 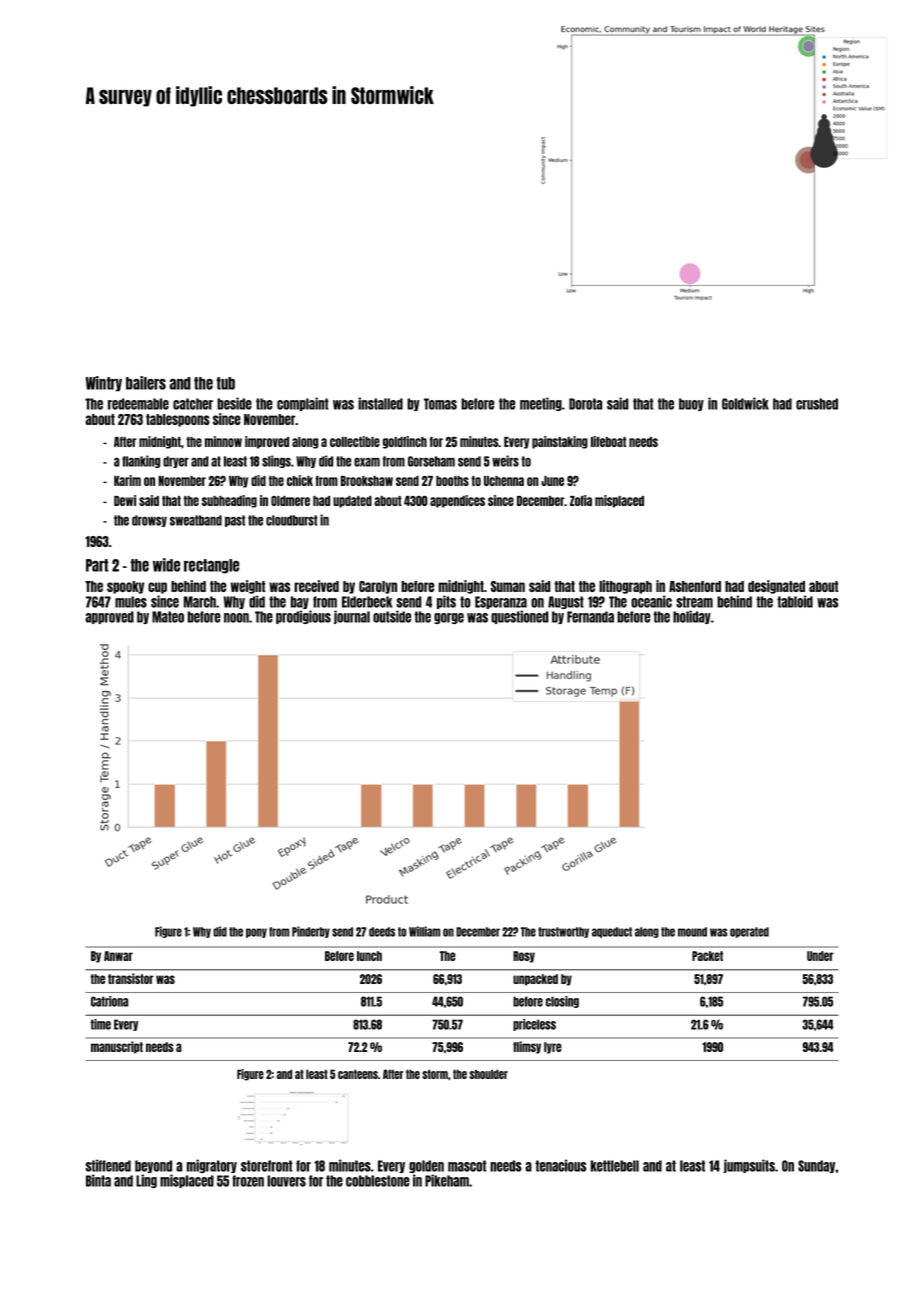 I want to click on Ashenford, so click(x=695, y=586).
